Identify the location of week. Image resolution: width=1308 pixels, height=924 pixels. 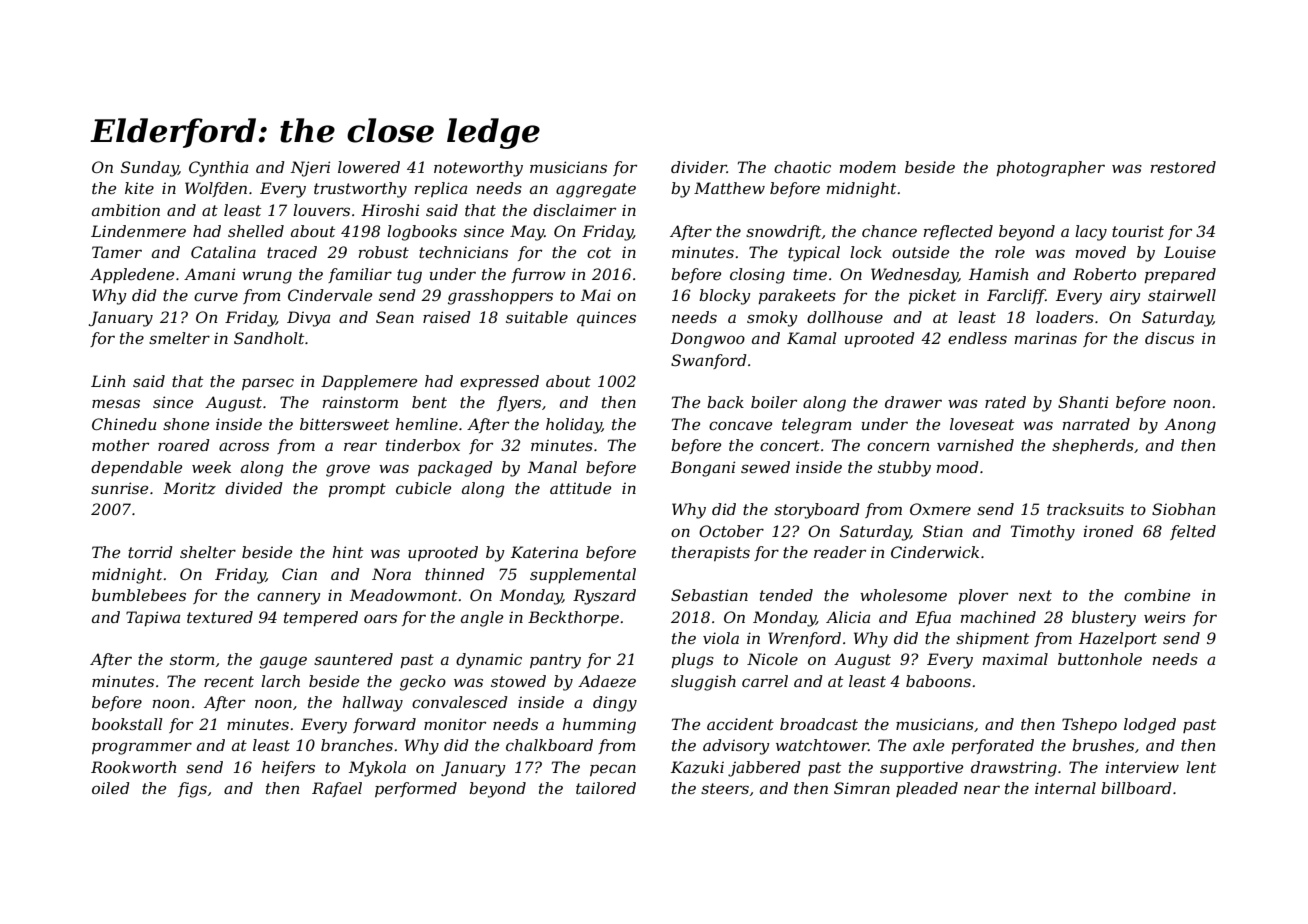
(211, 467).
